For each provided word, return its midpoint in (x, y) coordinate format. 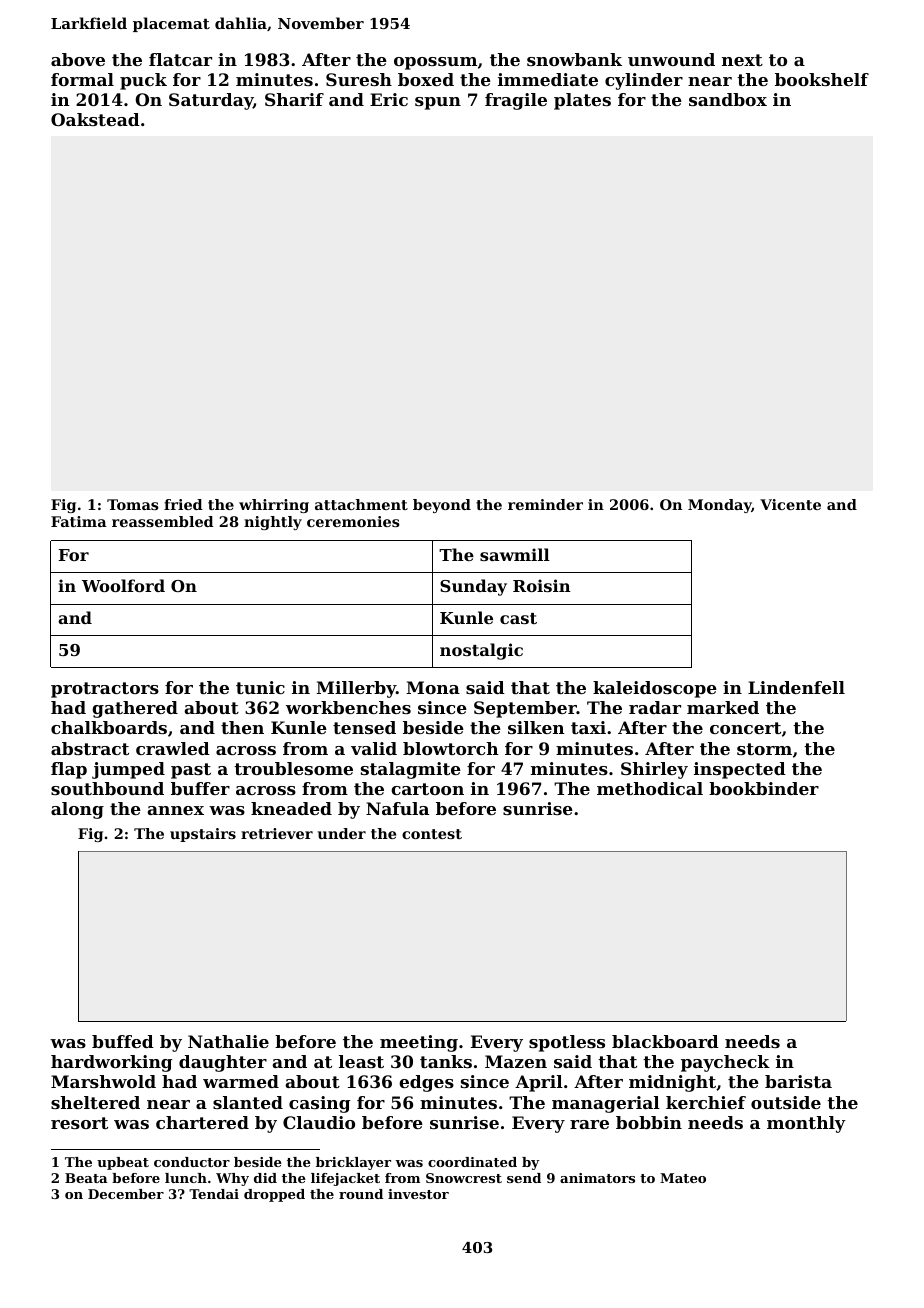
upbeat (123, 1163)
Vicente (790, 504)
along (77, 810)
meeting (419, 1043)
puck (143, 81)
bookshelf (822, 79)
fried (183, 504)
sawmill (515, 554)
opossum (435, 63)
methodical (650, 788)
